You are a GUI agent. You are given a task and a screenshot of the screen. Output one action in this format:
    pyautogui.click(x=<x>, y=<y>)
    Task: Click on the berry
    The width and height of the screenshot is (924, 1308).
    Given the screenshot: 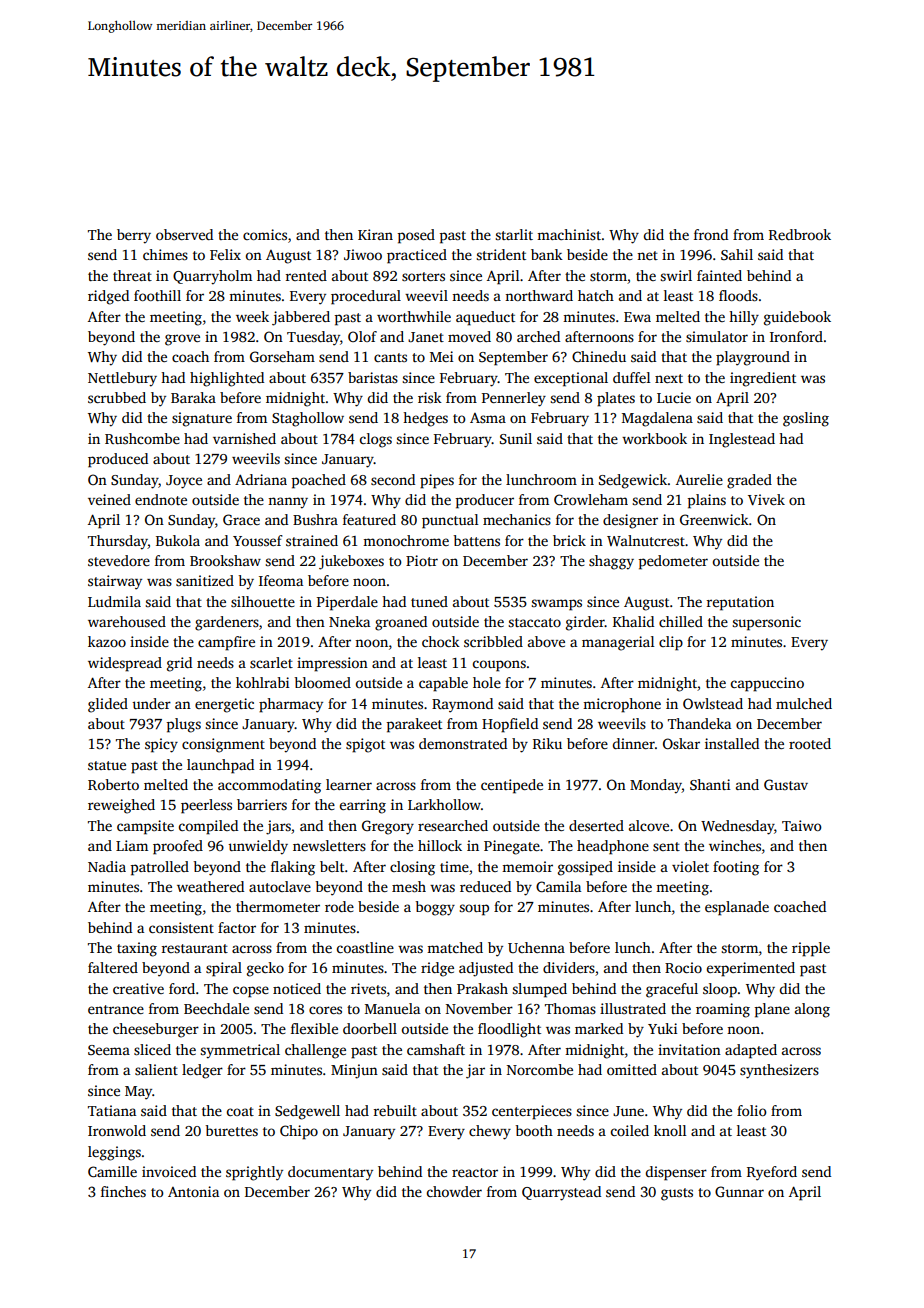 What is the action you would take?
    pyautogui.click(x=134, y=236)
